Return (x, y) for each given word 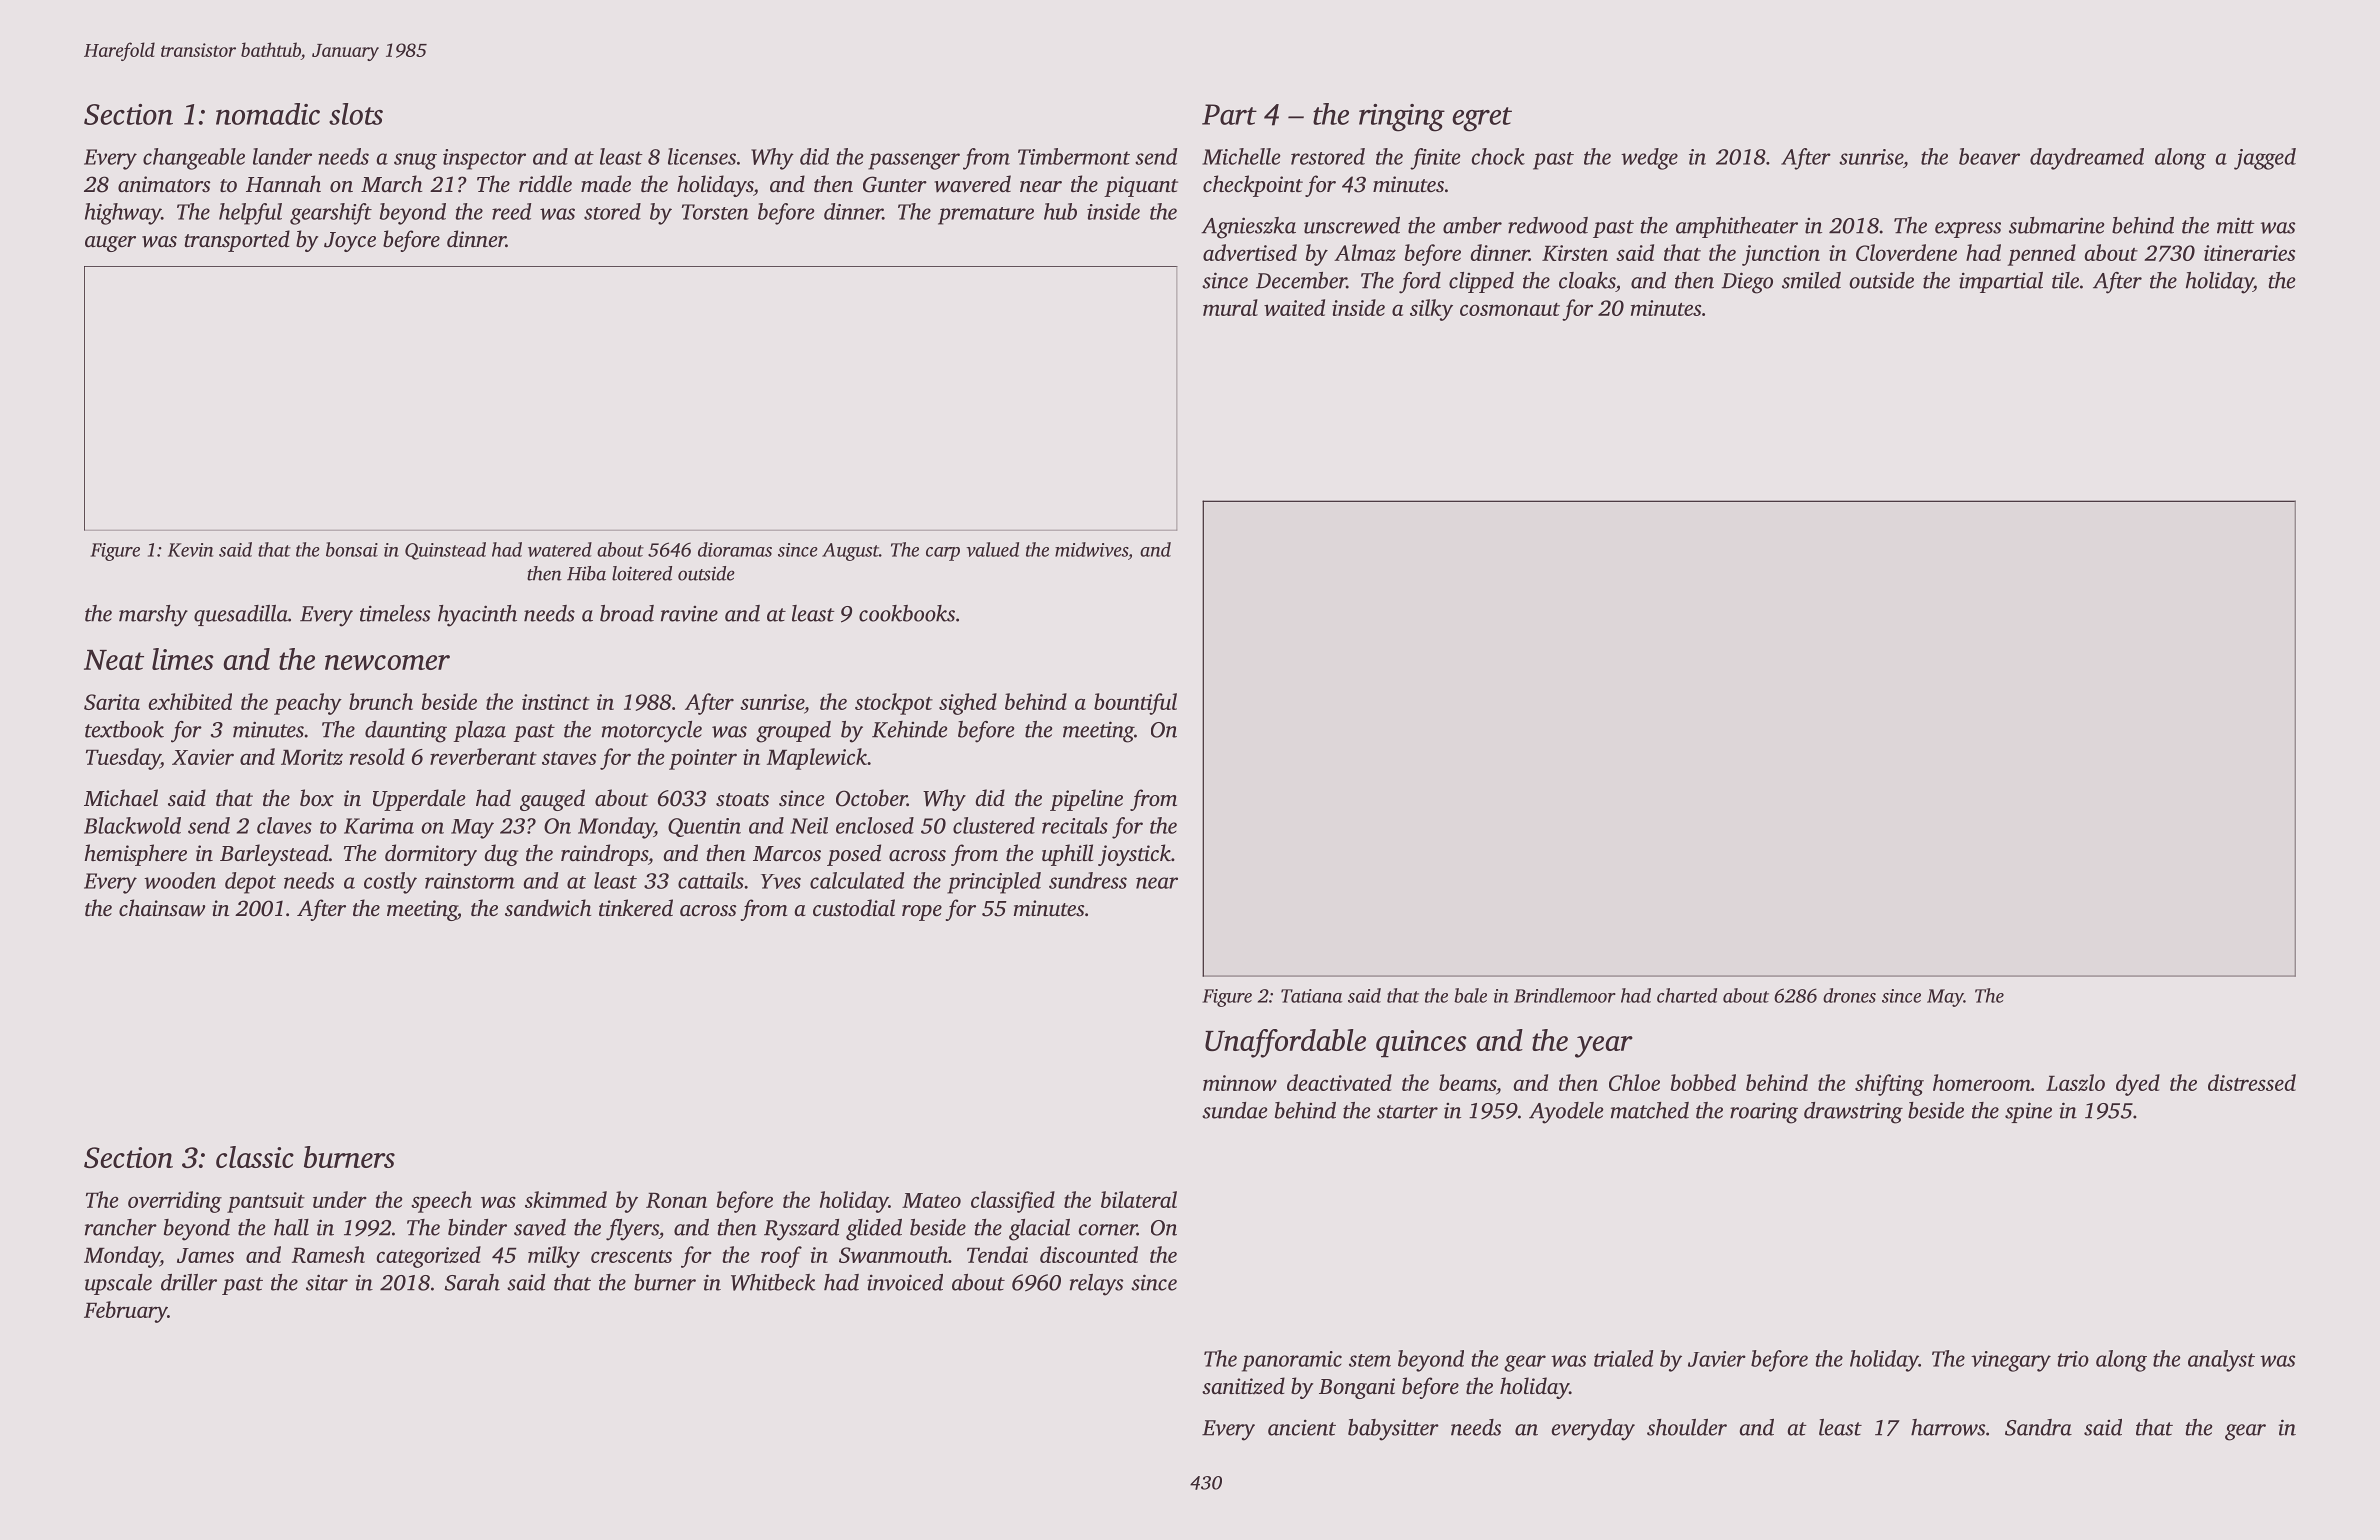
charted (1687, 995)
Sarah (472, 1282)
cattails (711, 880)
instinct (556, 702)
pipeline (1086, 800)
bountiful (1135, 704)
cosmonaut (1510, 309)
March (391, 183)
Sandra (2038, 1427)
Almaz (1365, 252)
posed (854, 855)
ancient (1302, 1427)
